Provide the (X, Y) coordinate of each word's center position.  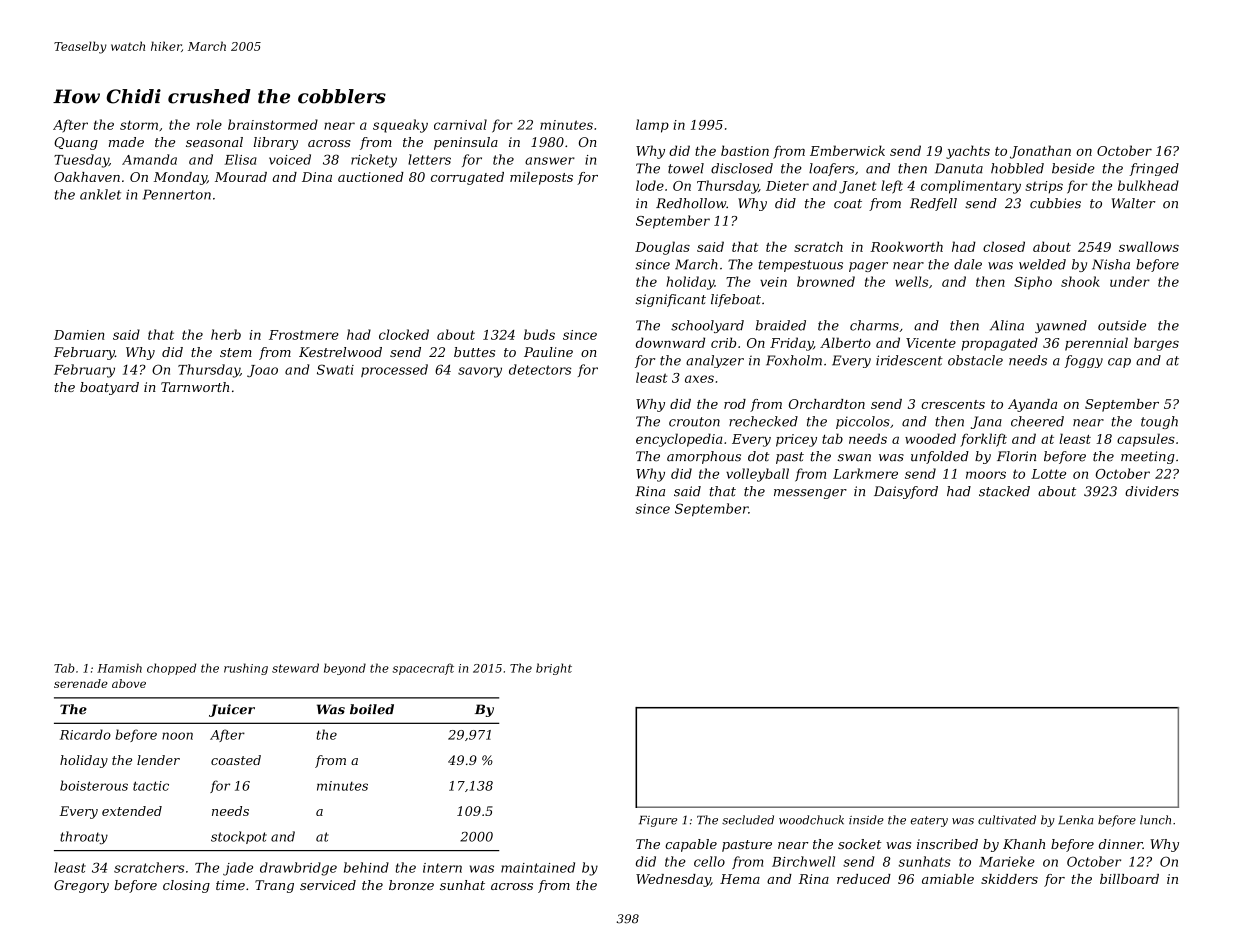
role (209, 124)
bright (554, 669)
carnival (460, 124)
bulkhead (1148, 185)
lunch (1155, 820)
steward (295, 668)
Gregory (81, 886)
